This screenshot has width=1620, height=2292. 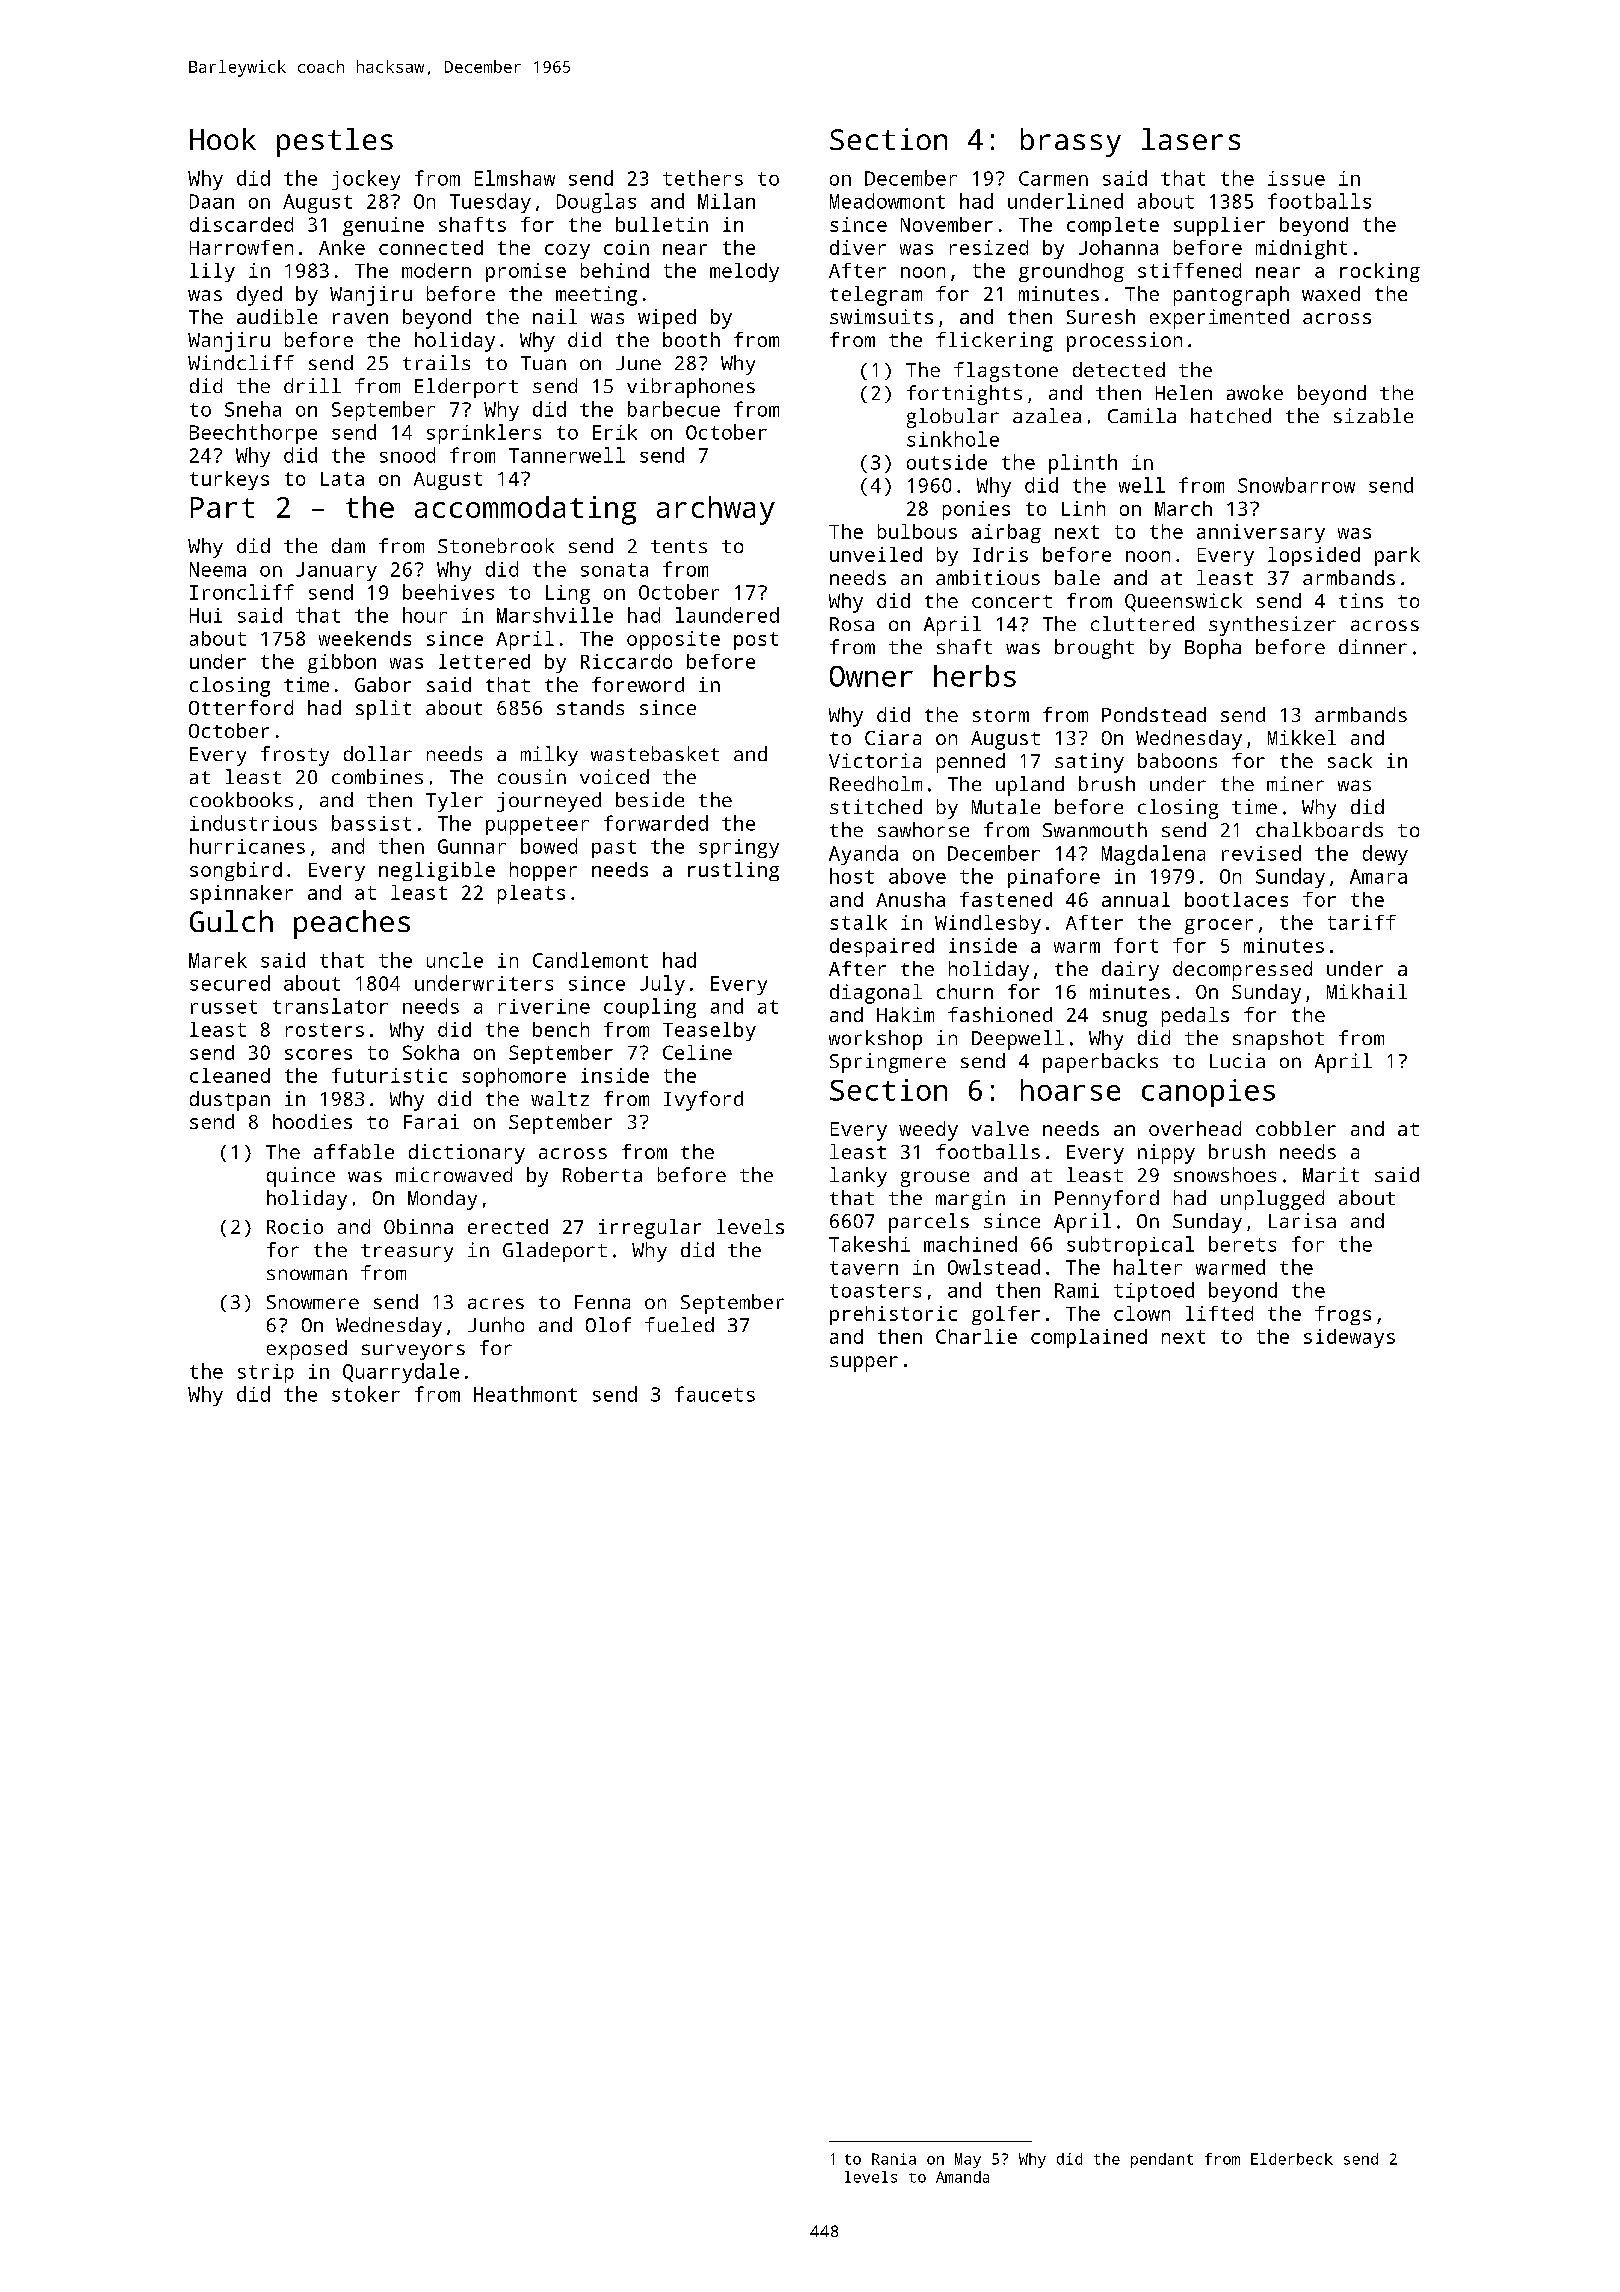 I want to click on archway, so click(x=716, y=510).
